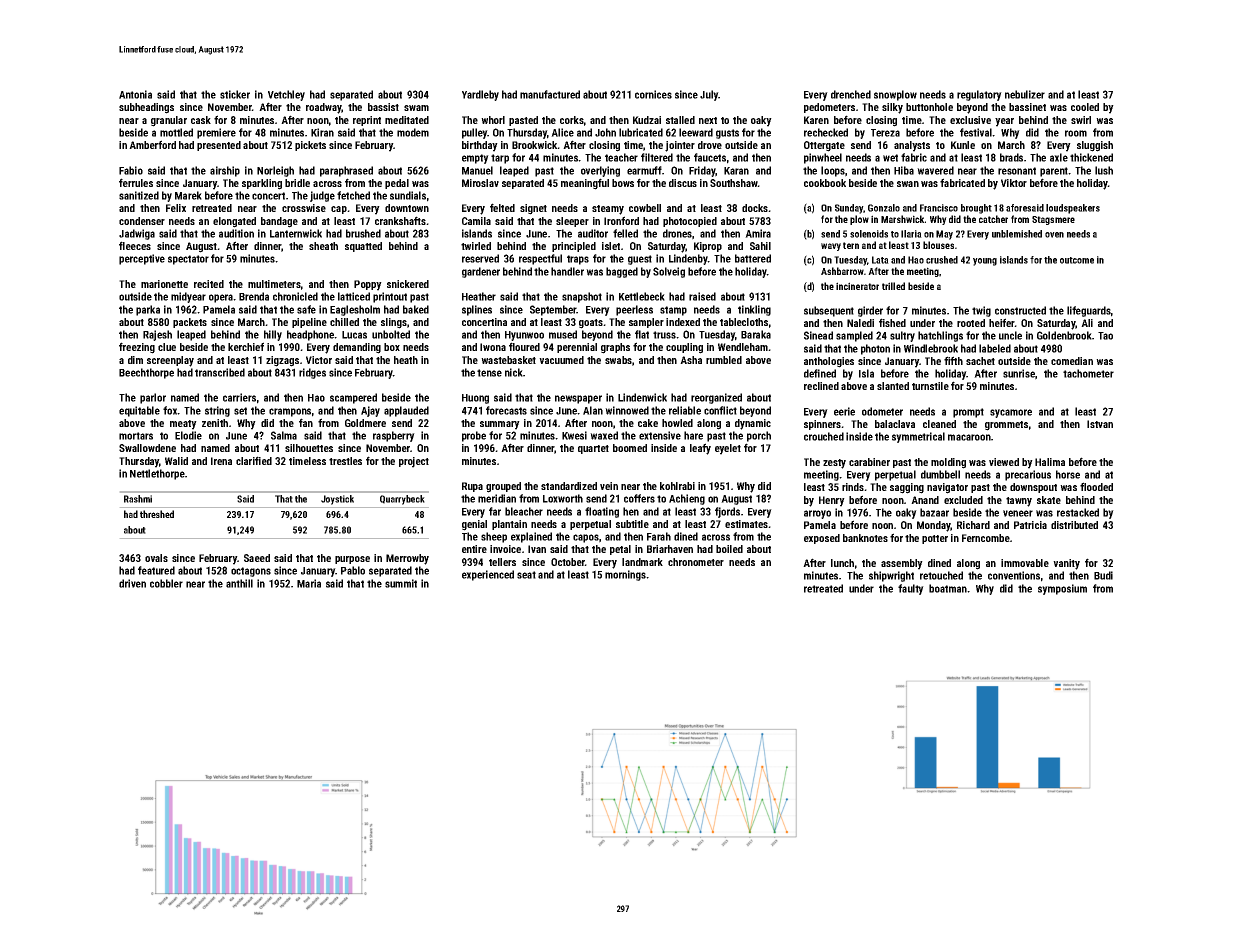 The height and width of the screenshot is (952, 1233). I want to click on drenched, so click(851, 94).
